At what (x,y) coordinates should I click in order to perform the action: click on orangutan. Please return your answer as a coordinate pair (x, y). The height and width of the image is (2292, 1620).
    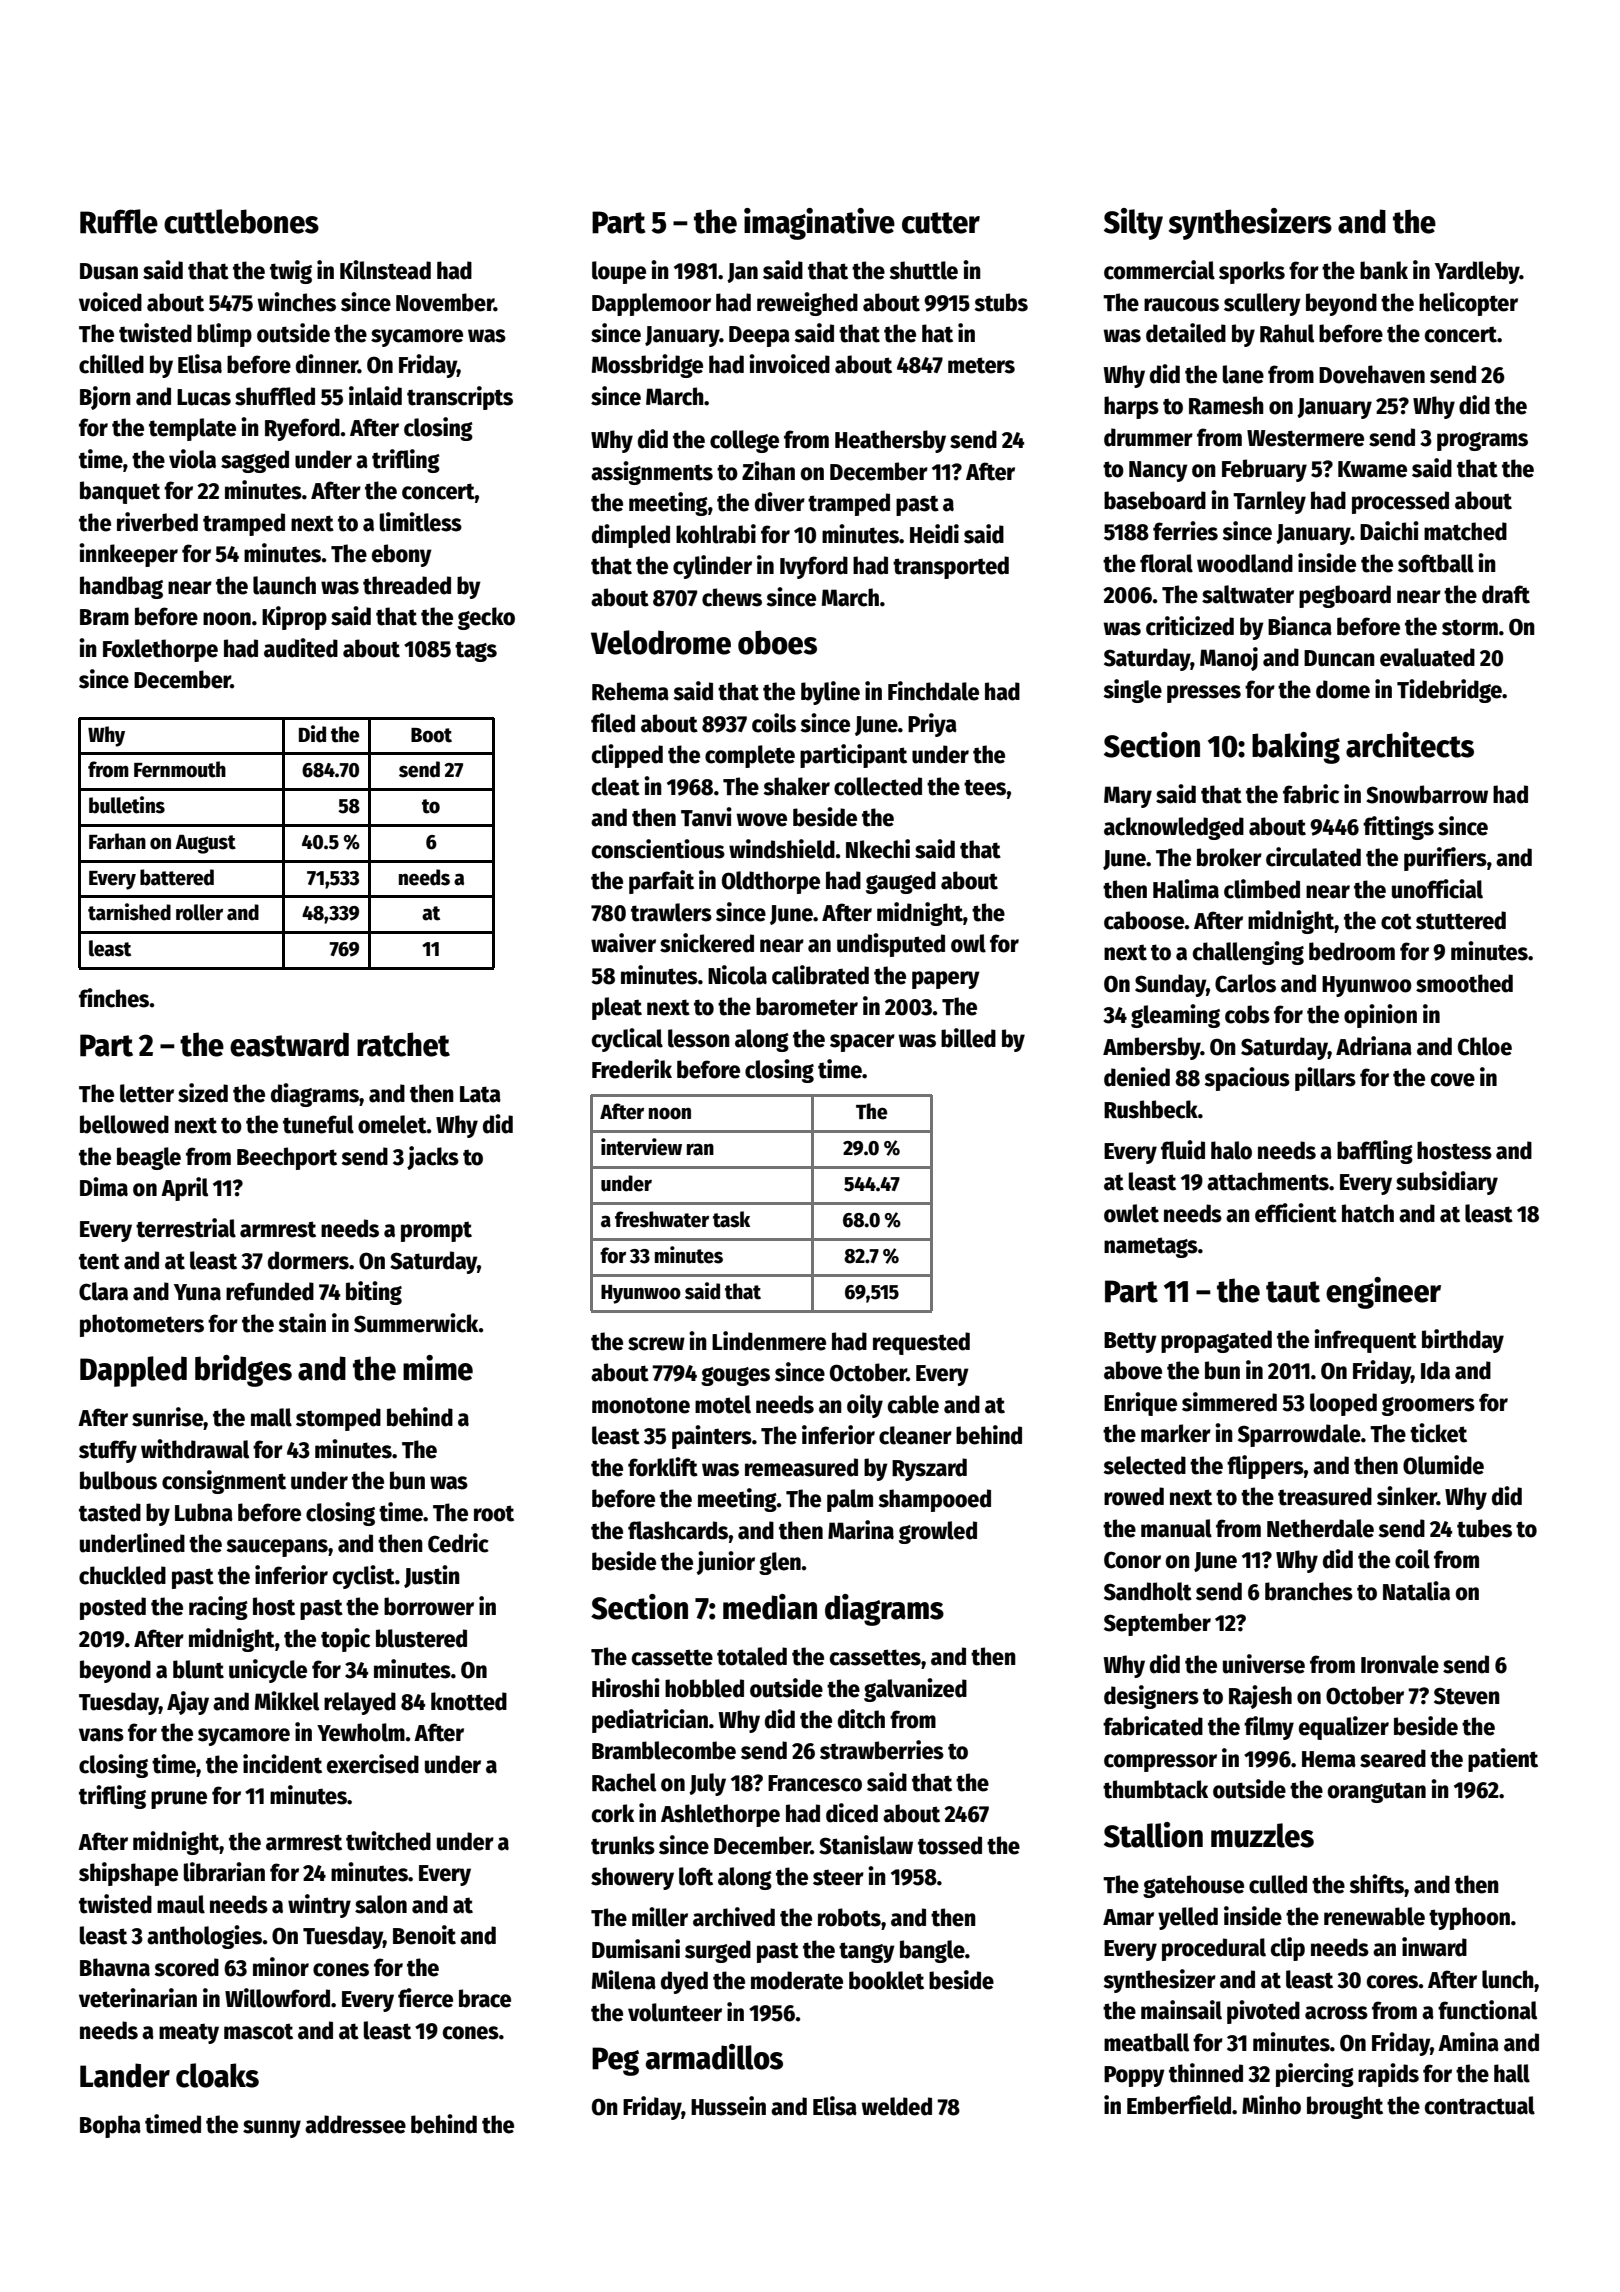
    Looking at the image, I should click on (1377, 1792).
